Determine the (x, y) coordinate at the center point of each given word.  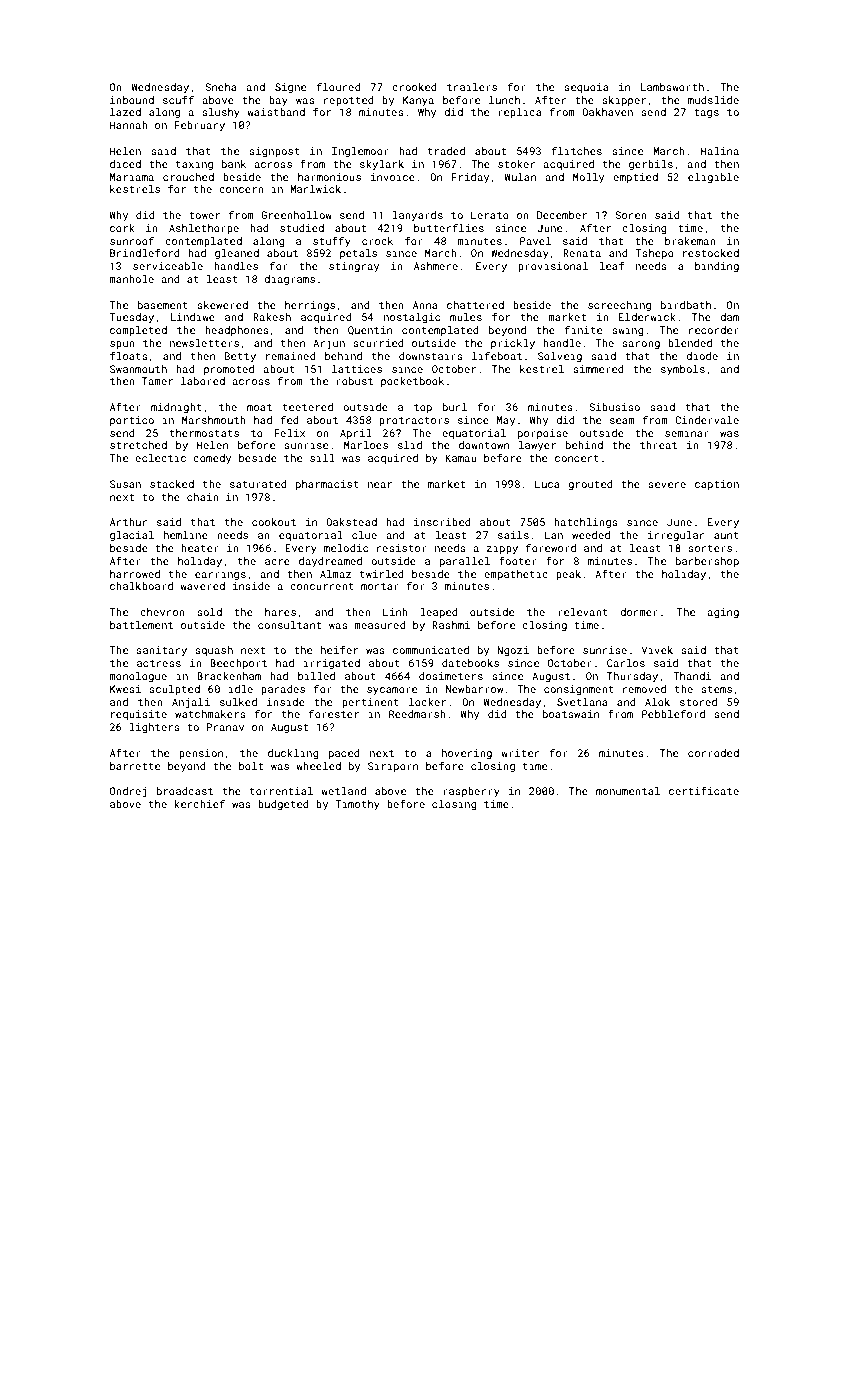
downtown (484, 445)
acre (277, 562)
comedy (212, 459)
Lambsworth (672, 87)
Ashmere (436, 266)
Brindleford (145, 252)
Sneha (221, 87)
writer (520, 753)
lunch (504, 100)
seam (622, 421)
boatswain (571, 714)
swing (628, 331)
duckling (293, 754)
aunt (726, 535)
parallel (465, 562)
